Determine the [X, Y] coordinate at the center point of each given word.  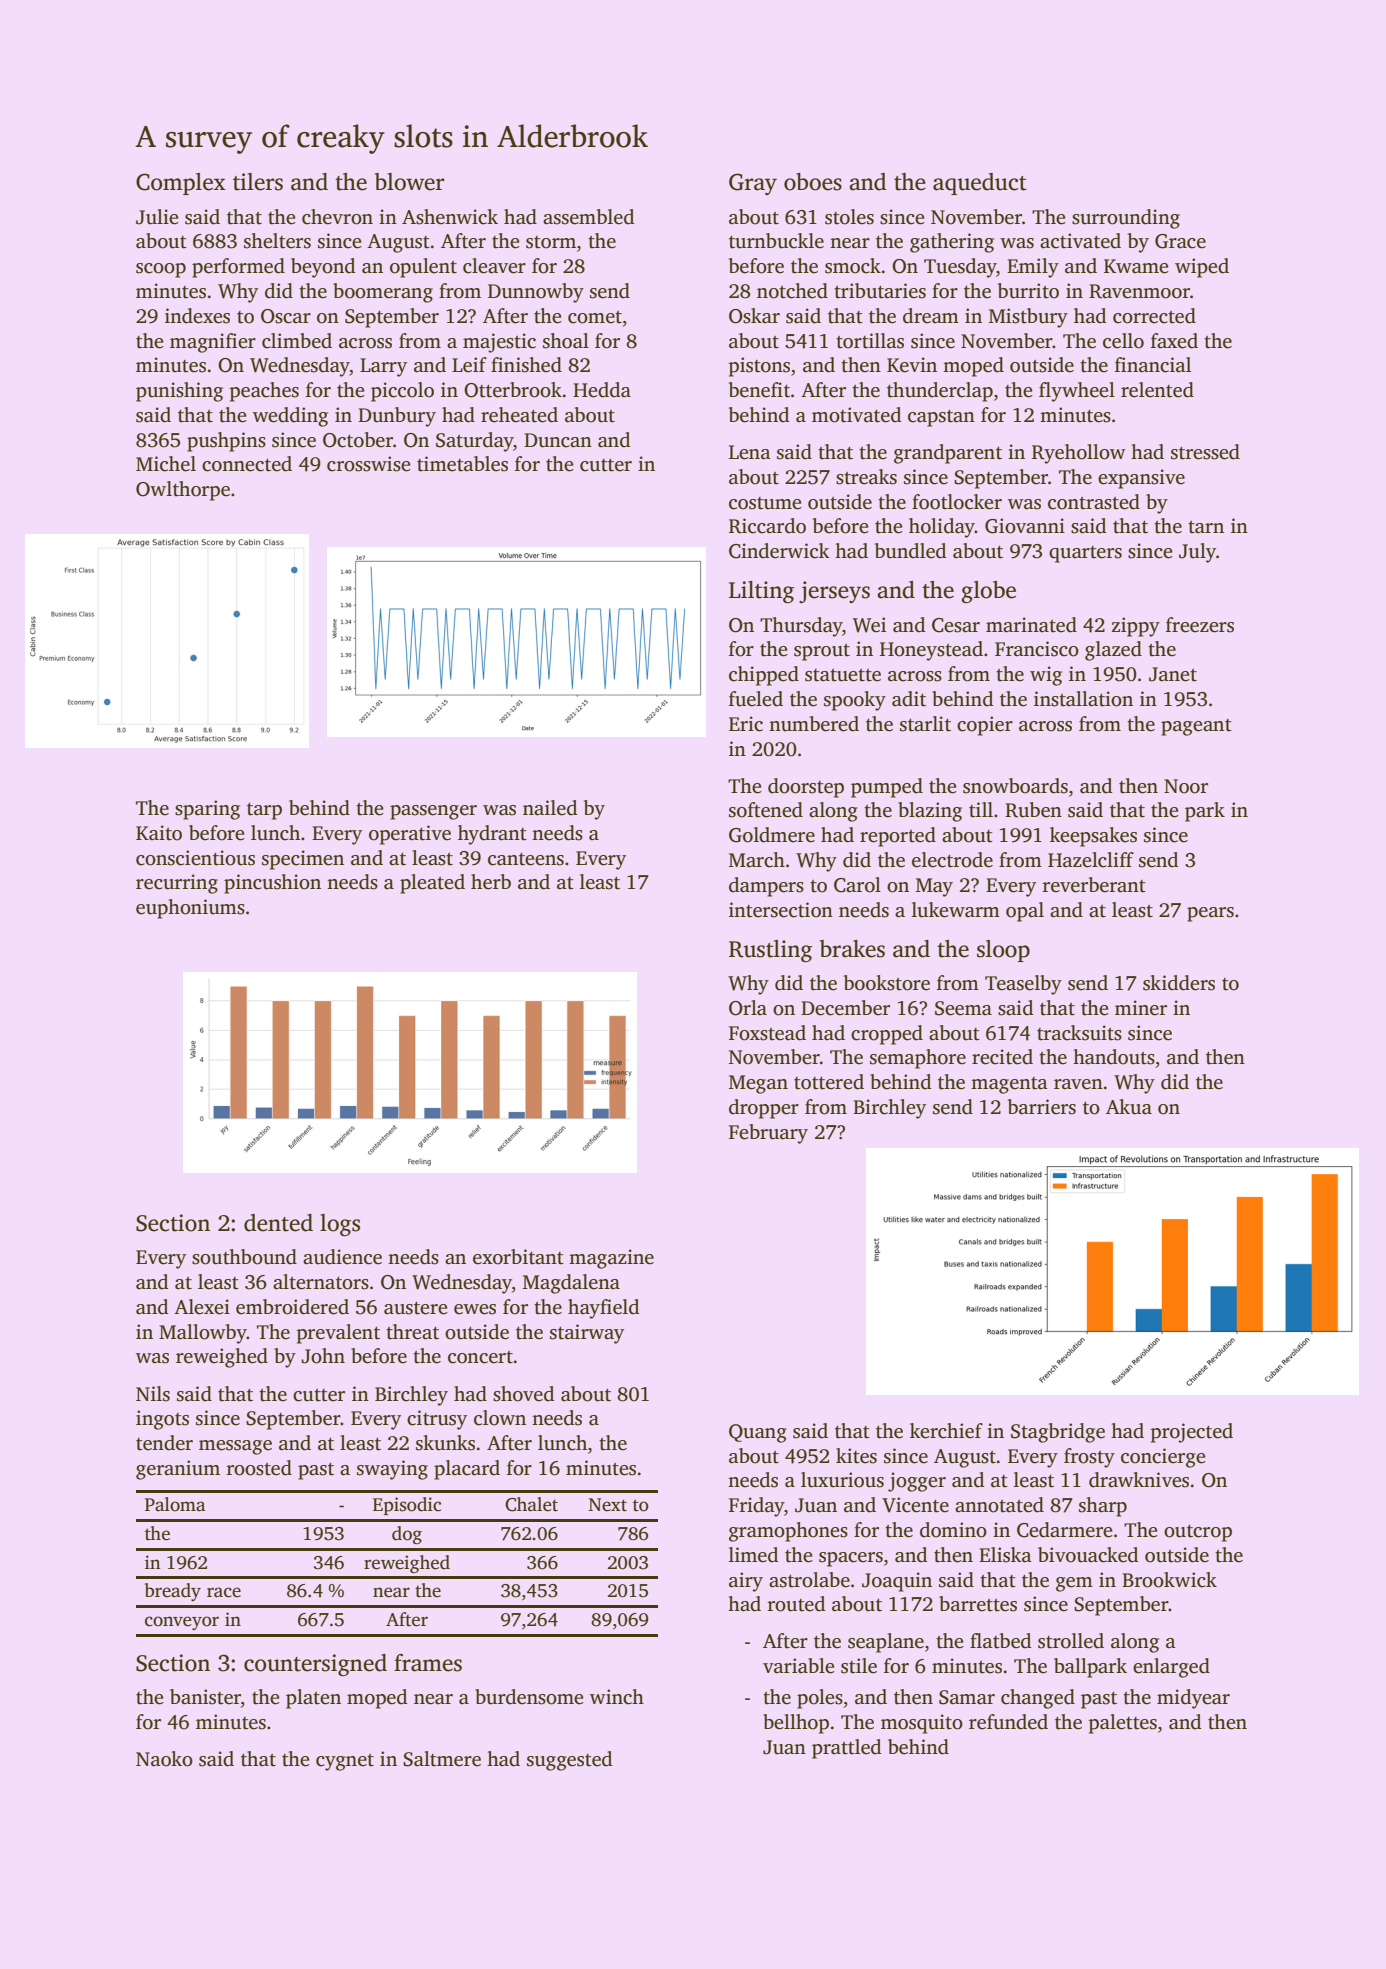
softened [766, 810]
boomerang [383, 293]
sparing [207, 810]
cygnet [345, 1762]
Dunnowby [536, 293]
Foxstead [767, 1033]
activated [1080, 241]
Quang [758, 1433]
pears [1210, 914]
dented [278, 1223]
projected [1192, 1433]
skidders [1179, 983]
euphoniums [190, 909]
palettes [1123, 1724]
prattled [846, 1749]
